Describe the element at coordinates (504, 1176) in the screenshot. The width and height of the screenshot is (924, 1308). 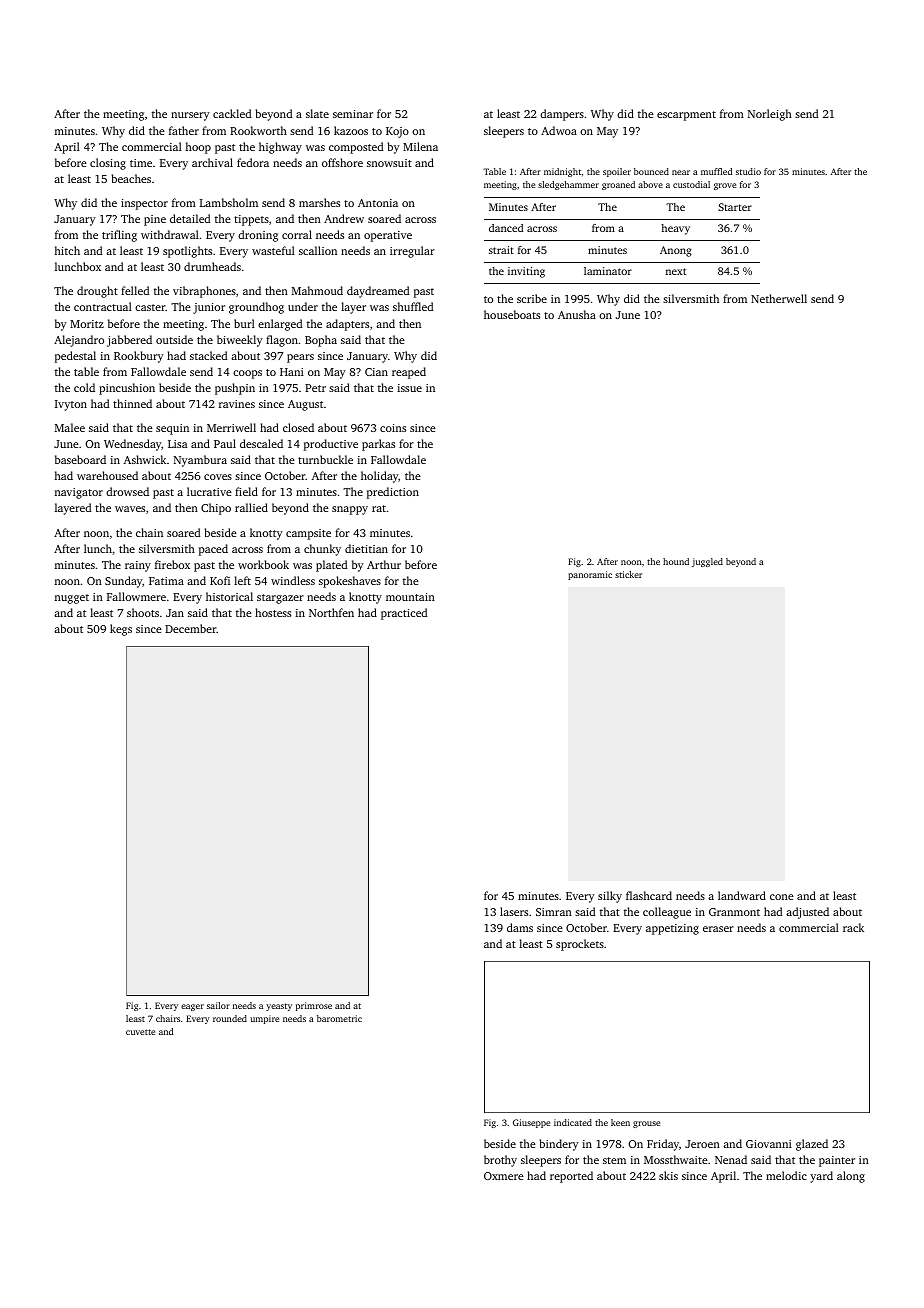
I see `Oxmere` at that location.
